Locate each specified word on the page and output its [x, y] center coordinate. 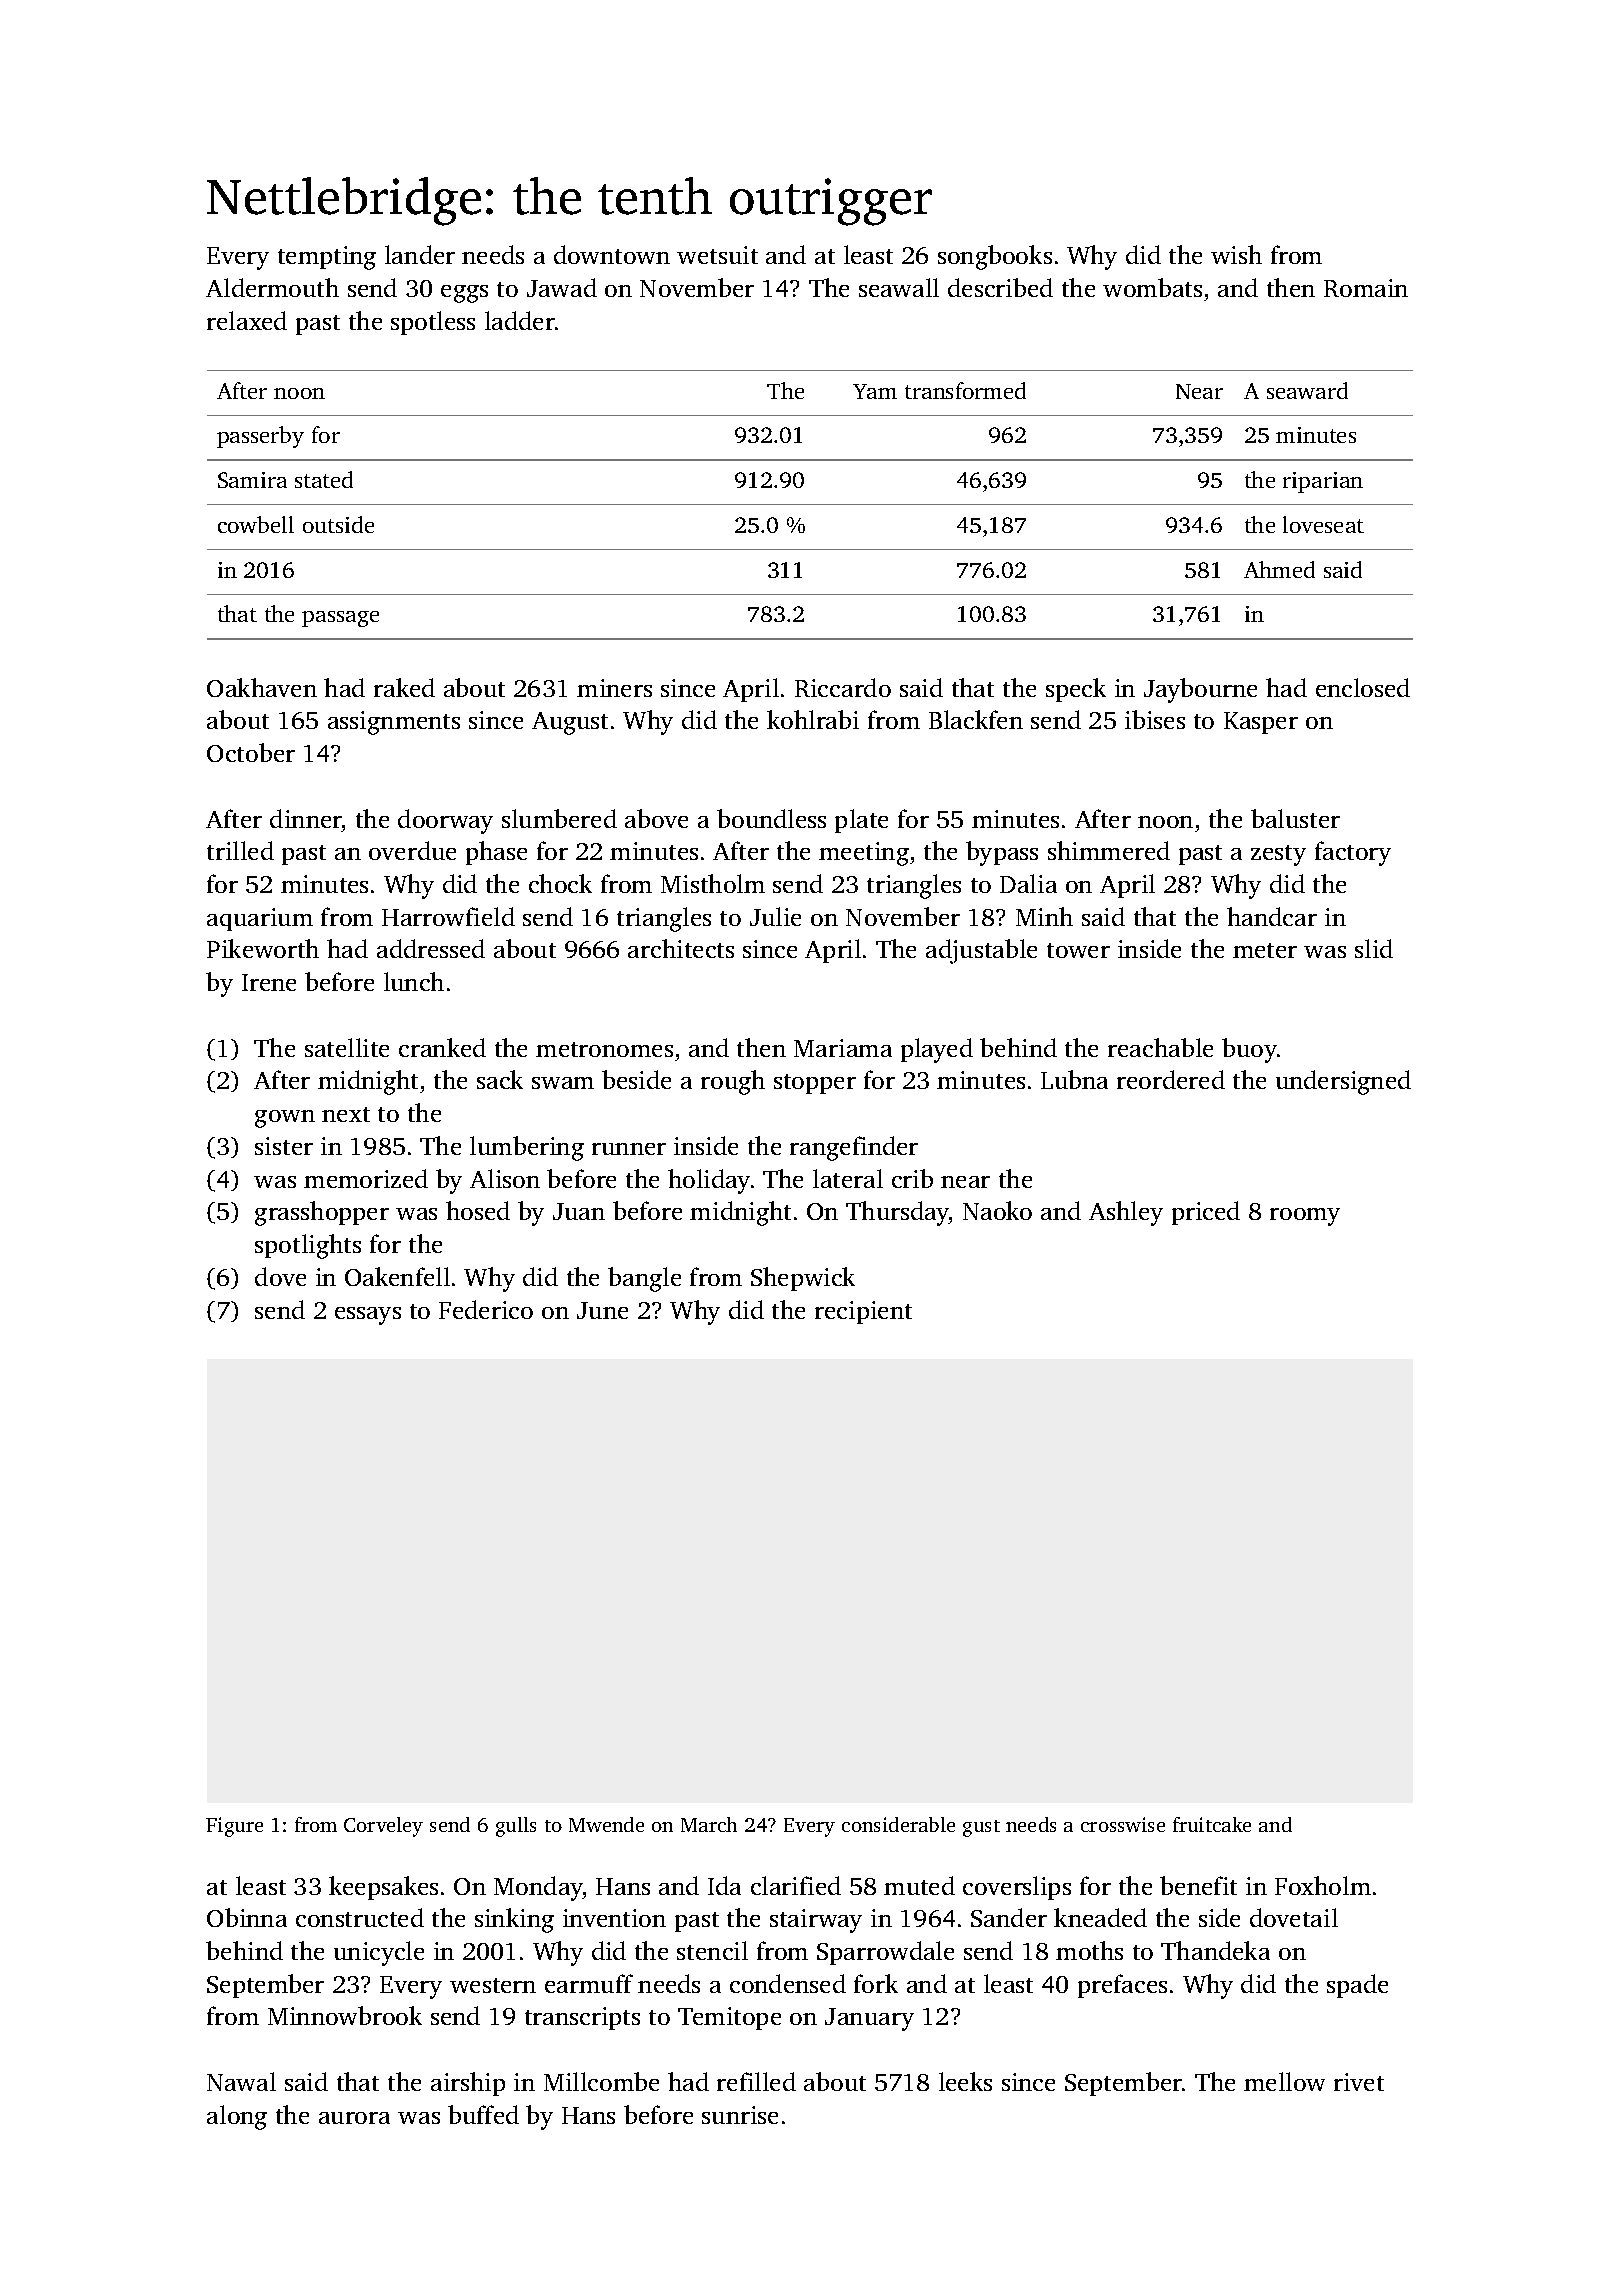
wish [1236, 254]
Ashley [1126, 1213]
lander [420, 254]
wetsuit [717, 255]
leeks [965, 2081]
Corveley [383, 1827]
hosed [478, 1210]
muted [919, 1885]
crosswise [1123, 1824]
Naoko [997, 1210]
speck [1076, 690]
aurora [354, 2118]
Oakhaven [262, 687]
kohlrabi [813, 719]
